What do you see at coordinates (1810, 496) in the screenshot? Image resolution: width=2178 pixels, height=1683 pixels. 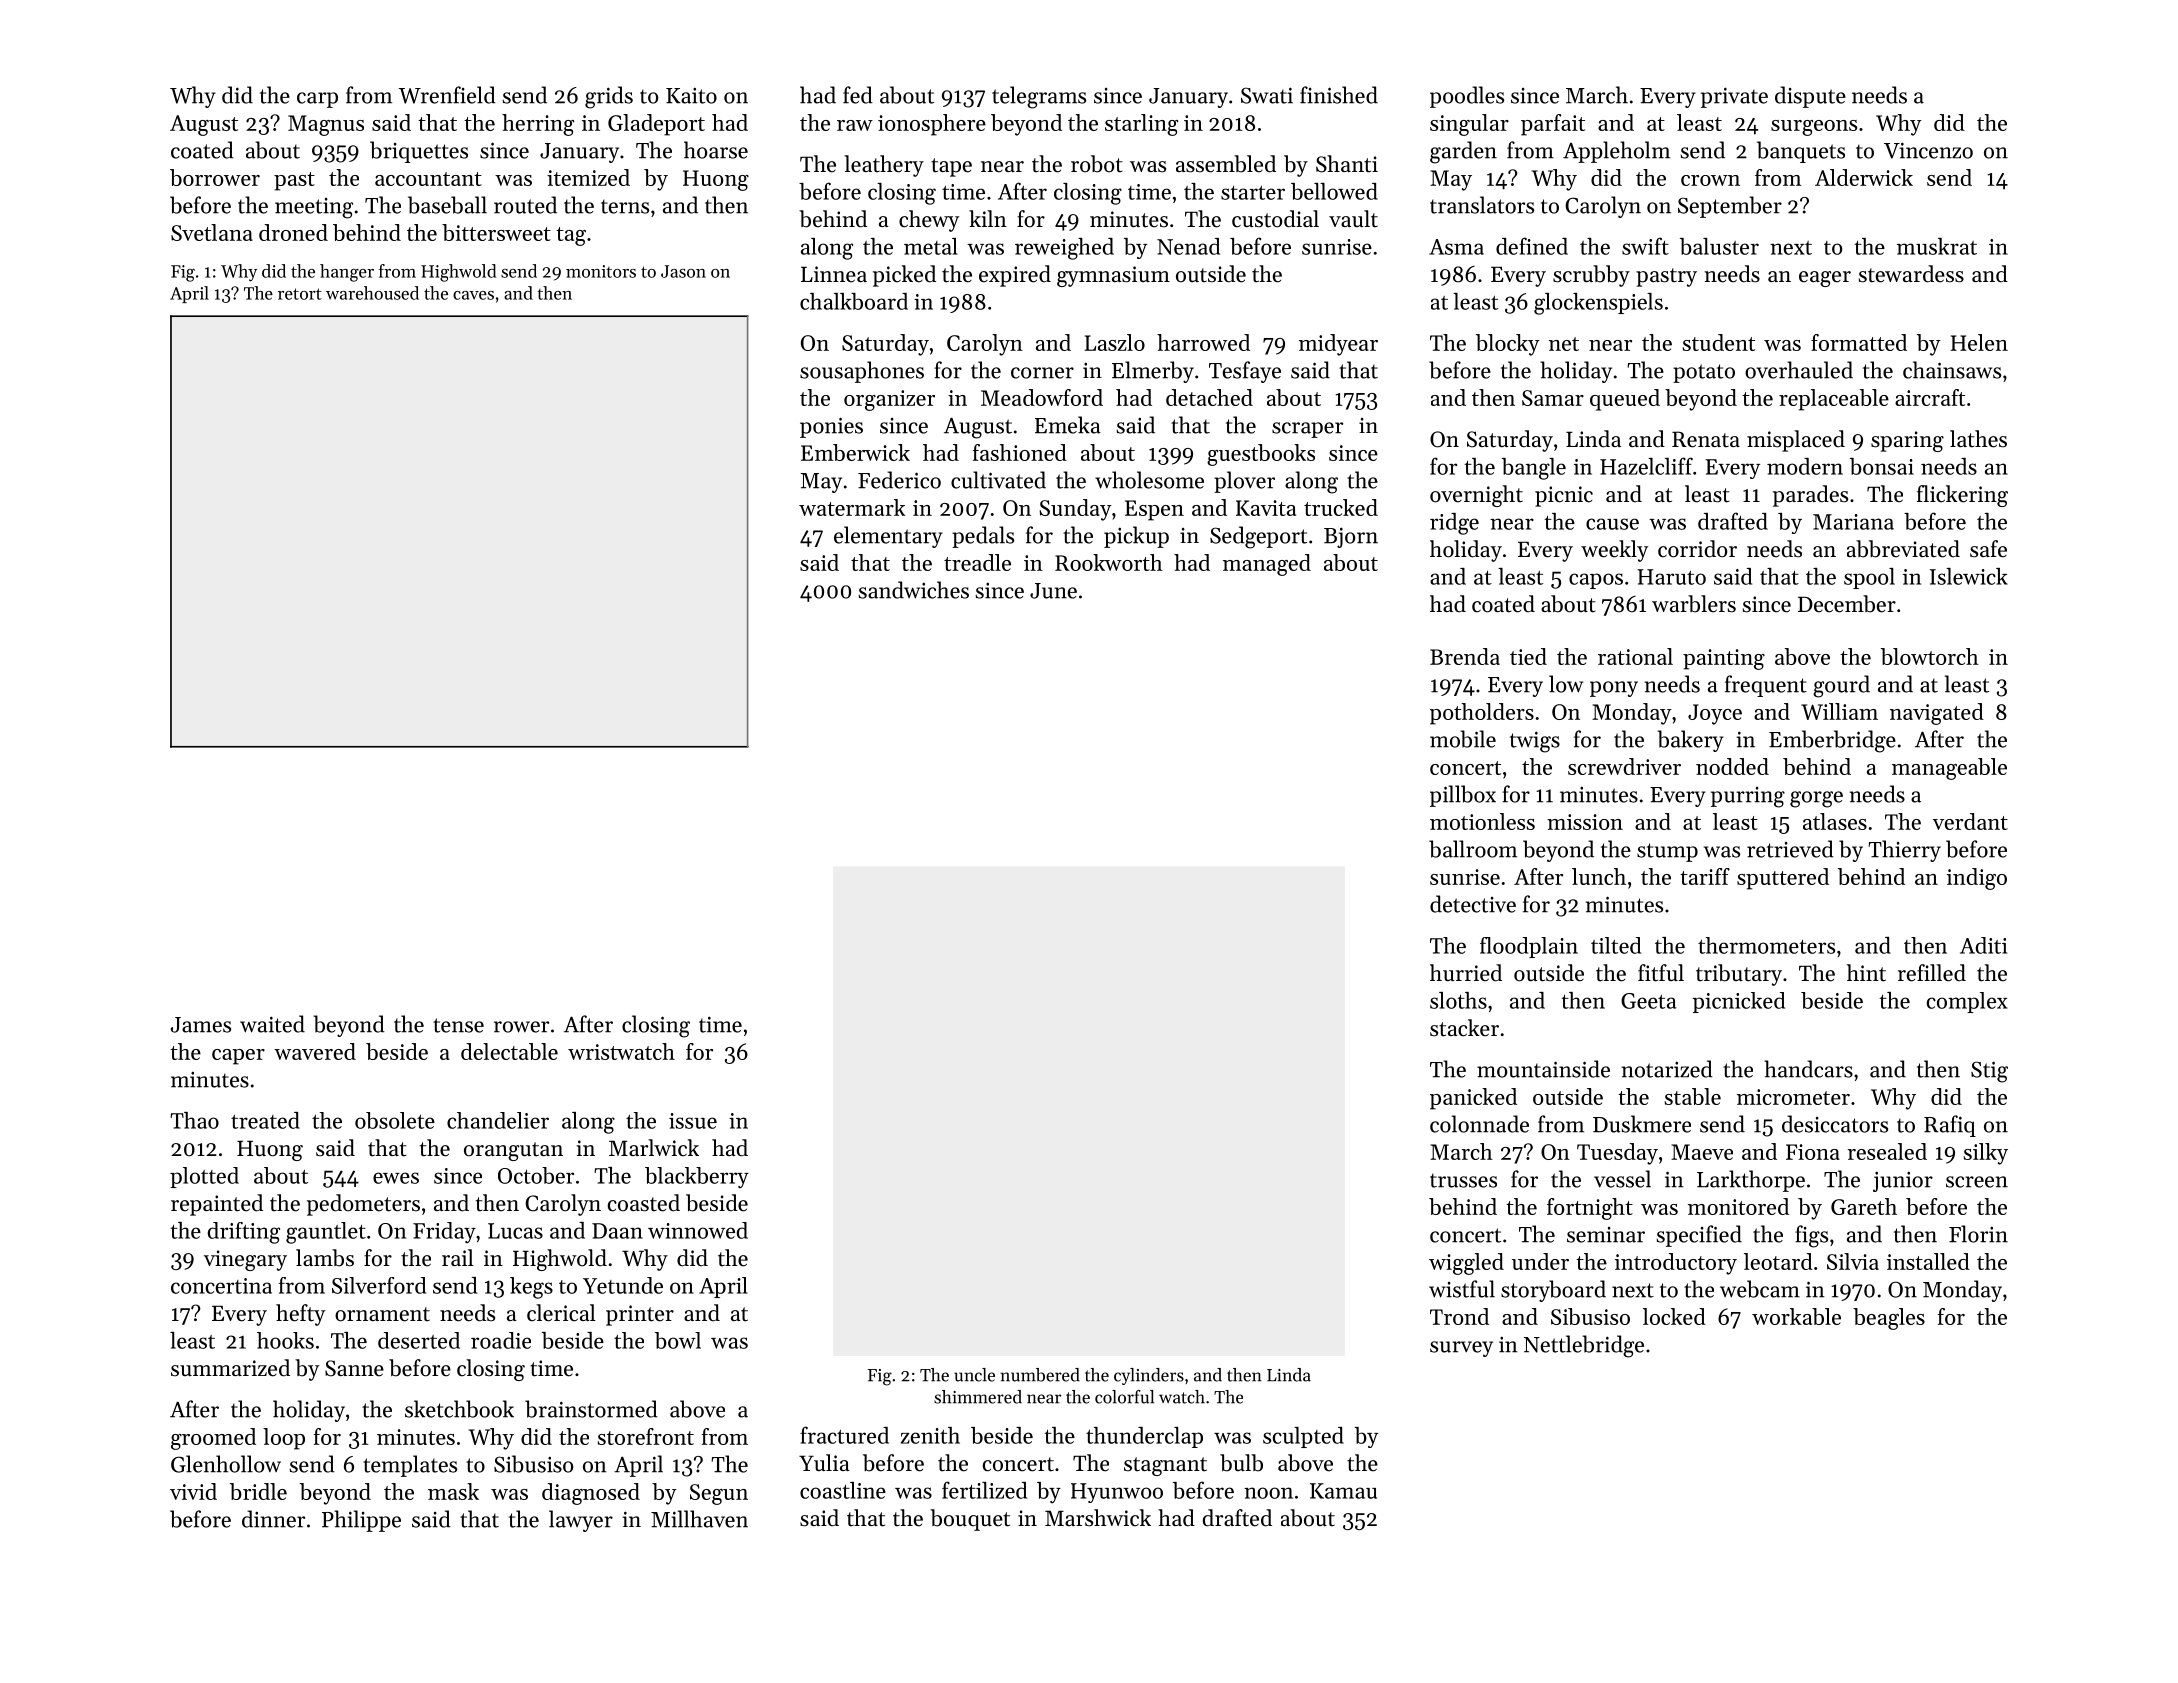 I see `parades` at bounding box center [1810, 496].
